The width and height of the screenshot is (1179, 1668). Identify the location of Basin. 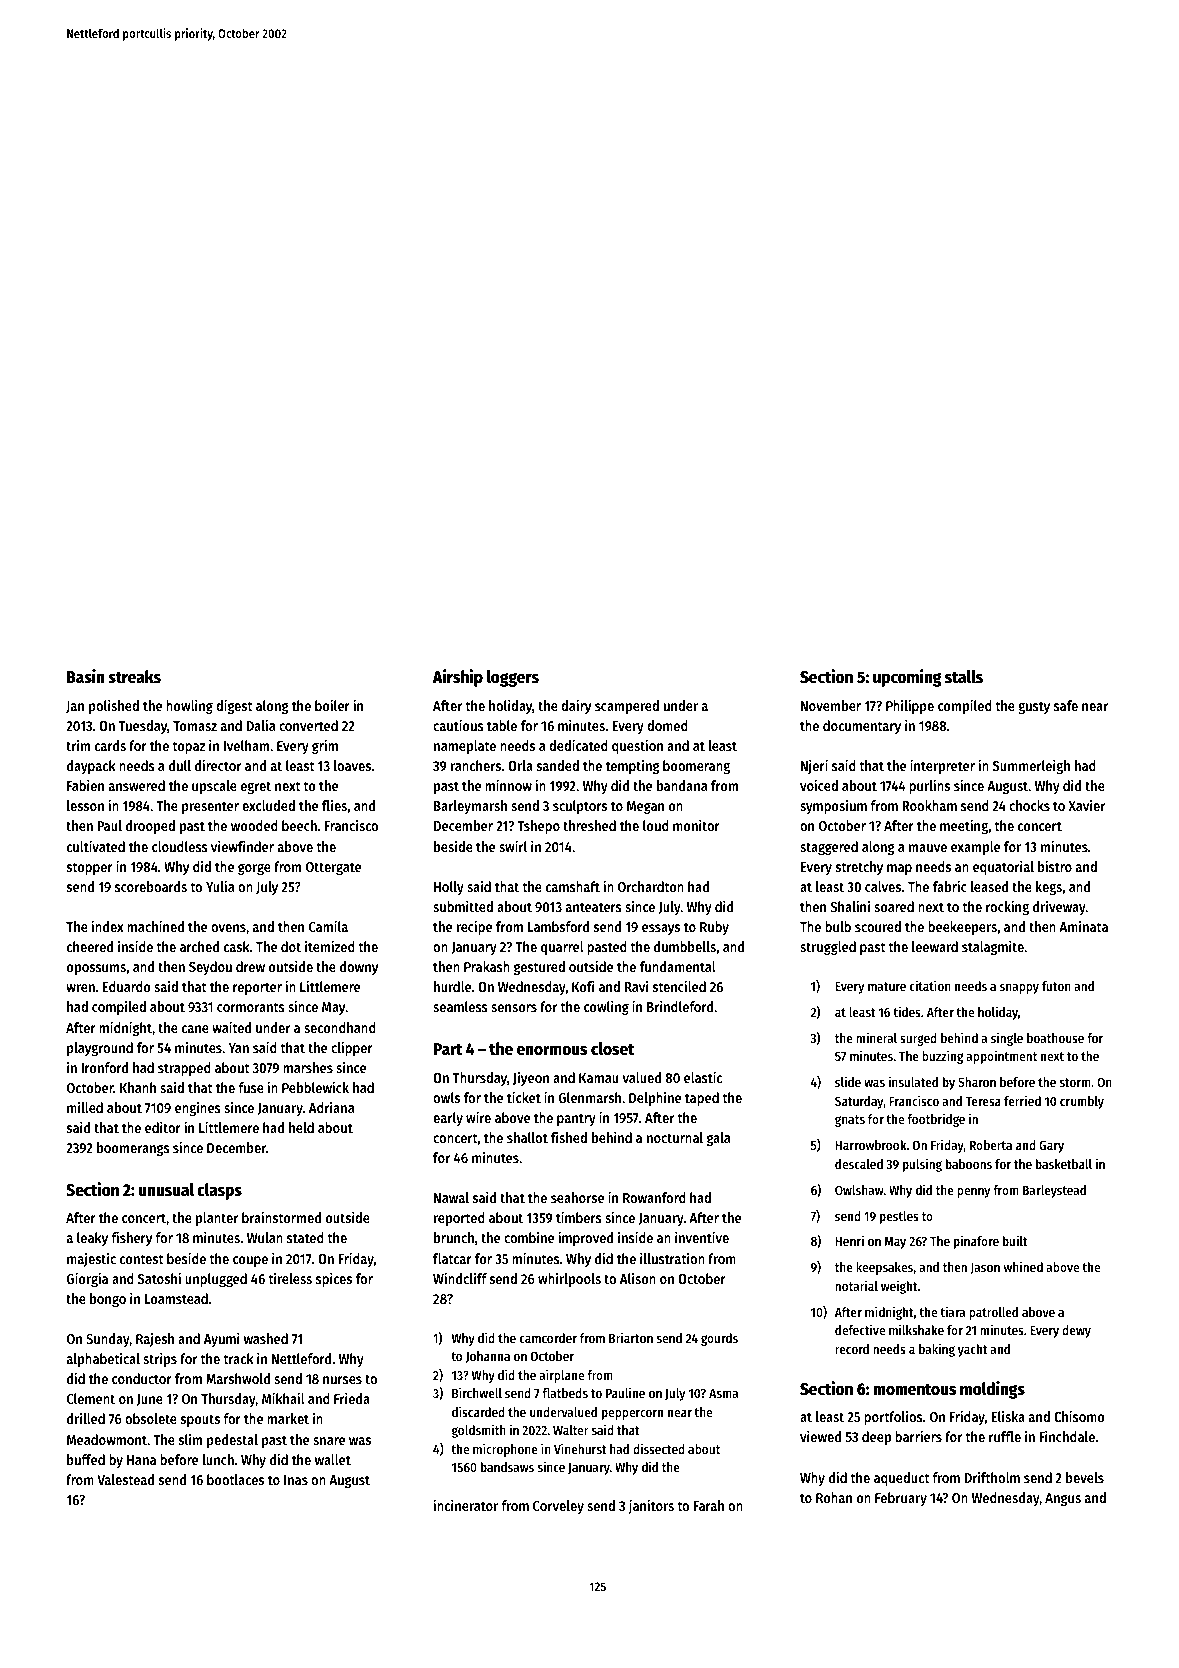
(85, 676).
